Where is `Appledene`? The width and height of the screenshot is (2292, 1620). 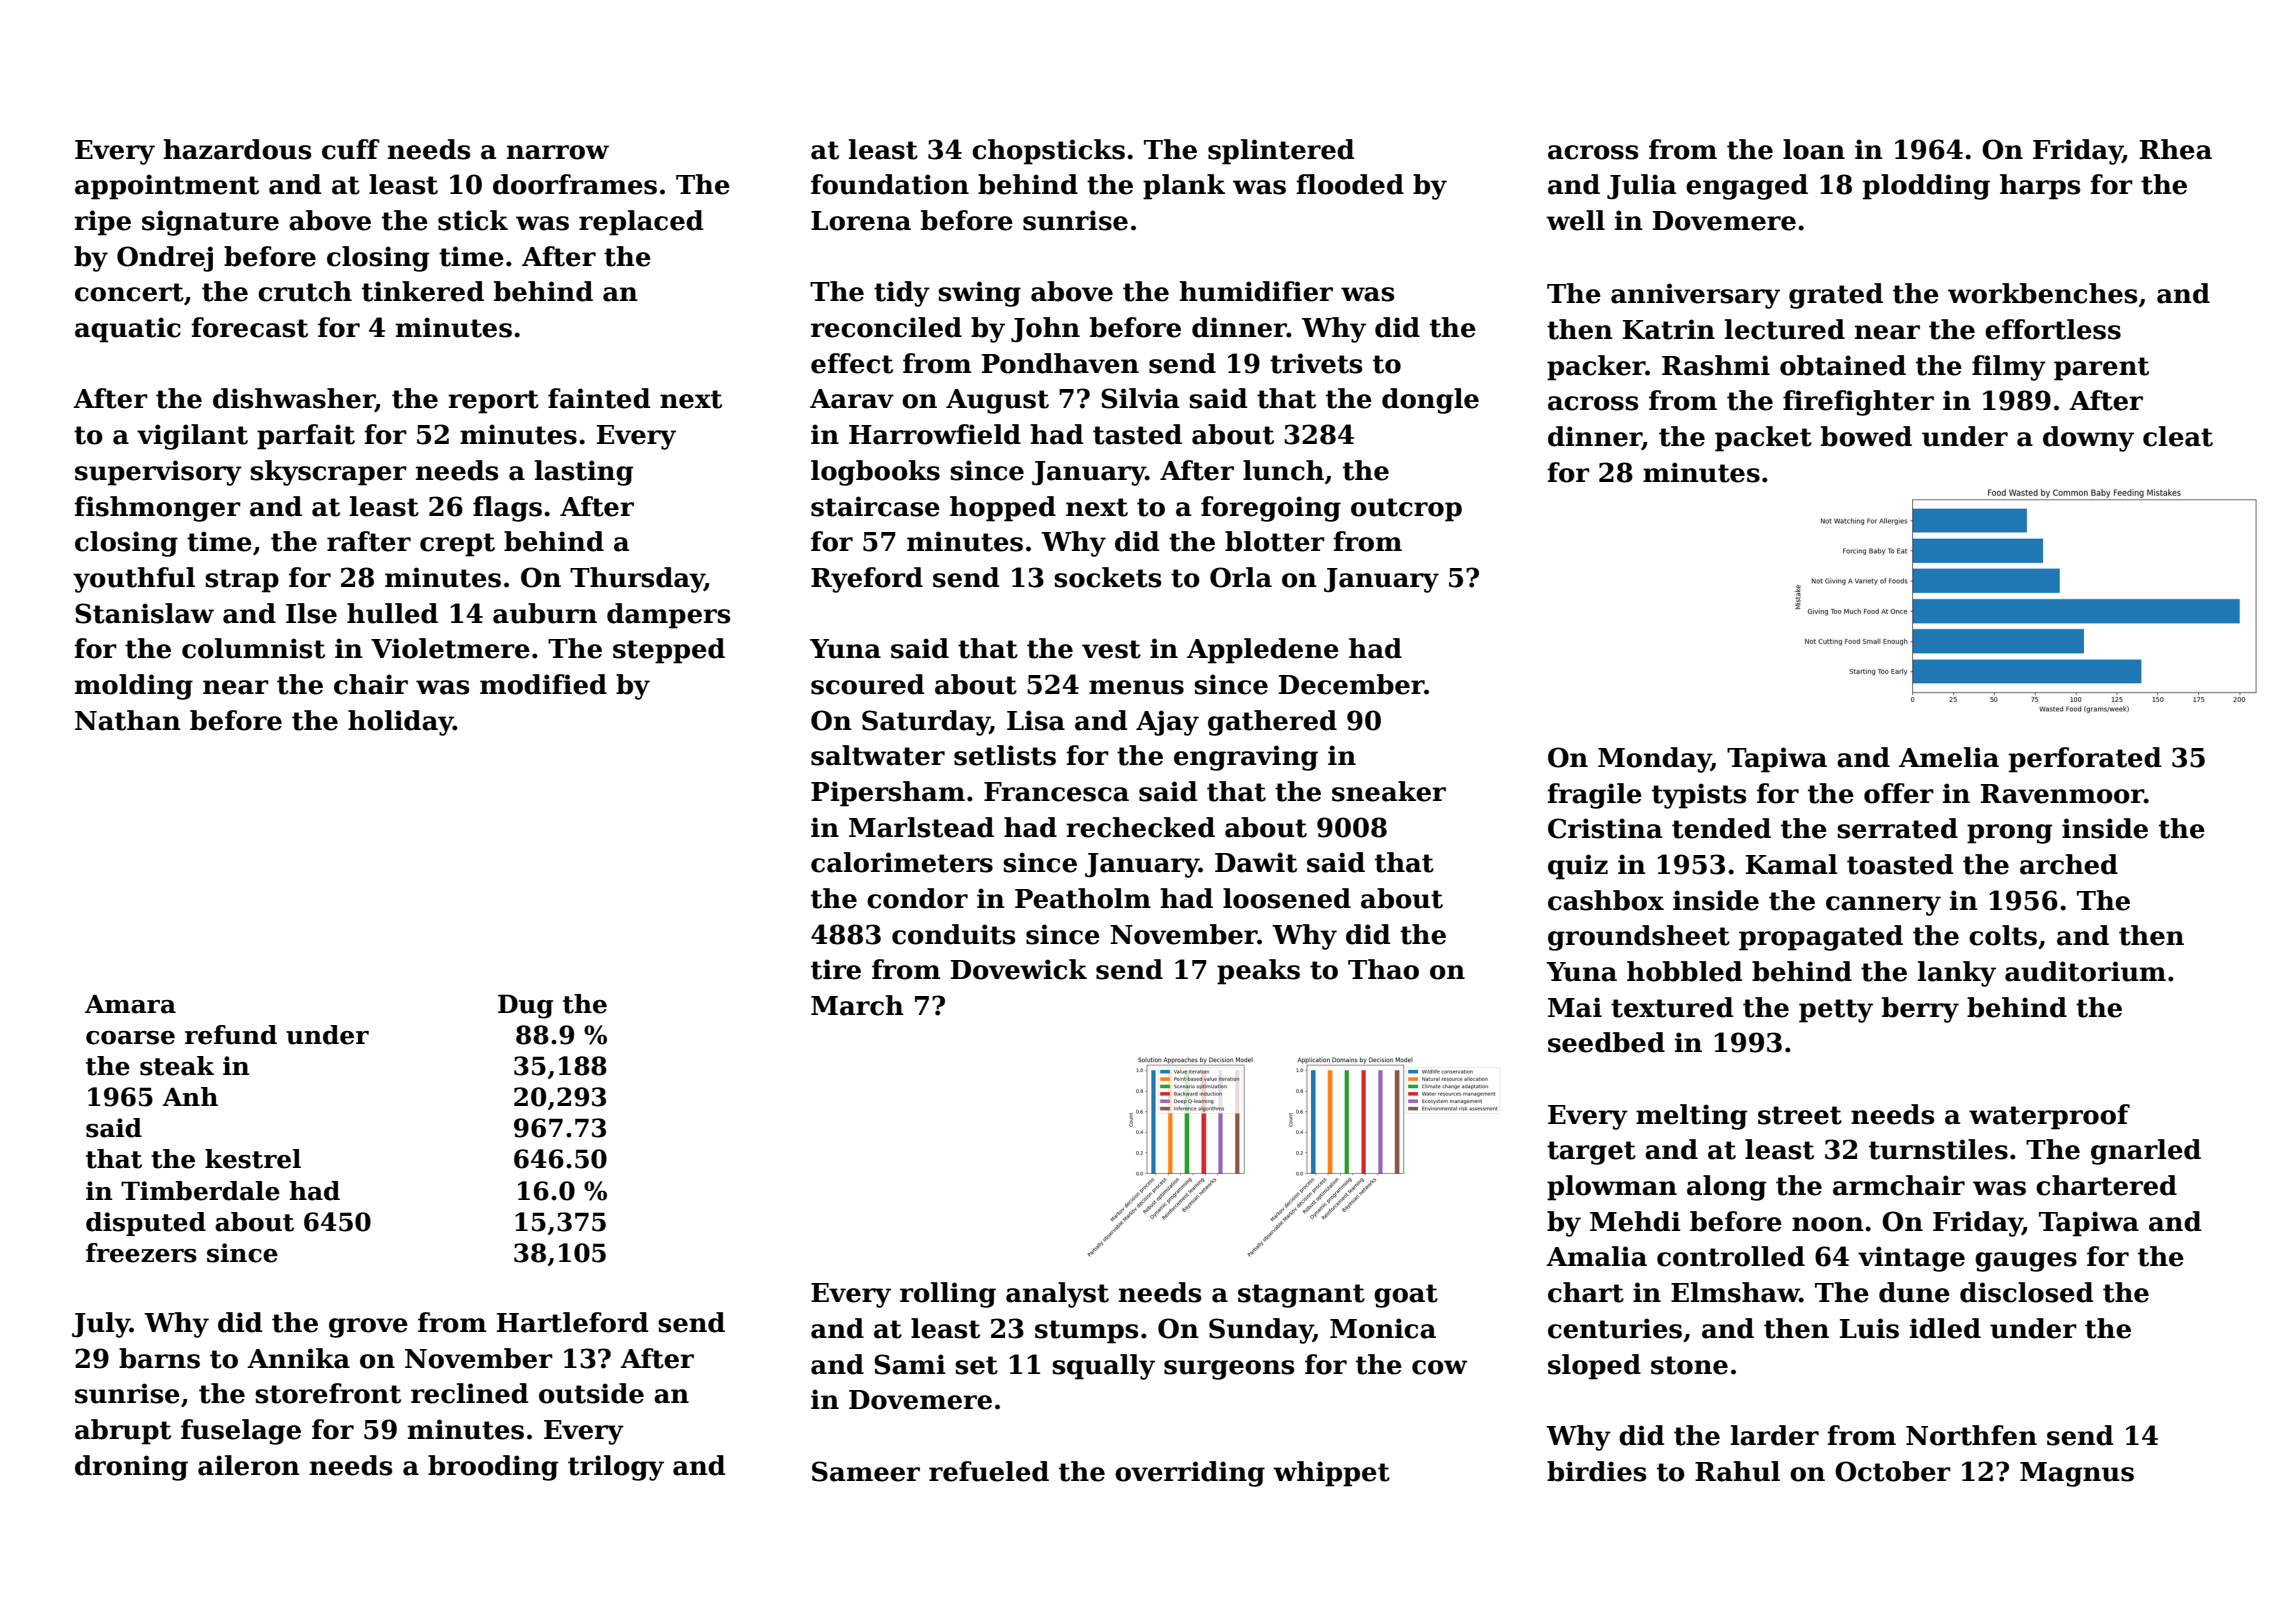
Appledene is located at coordinates (1263, 651).
